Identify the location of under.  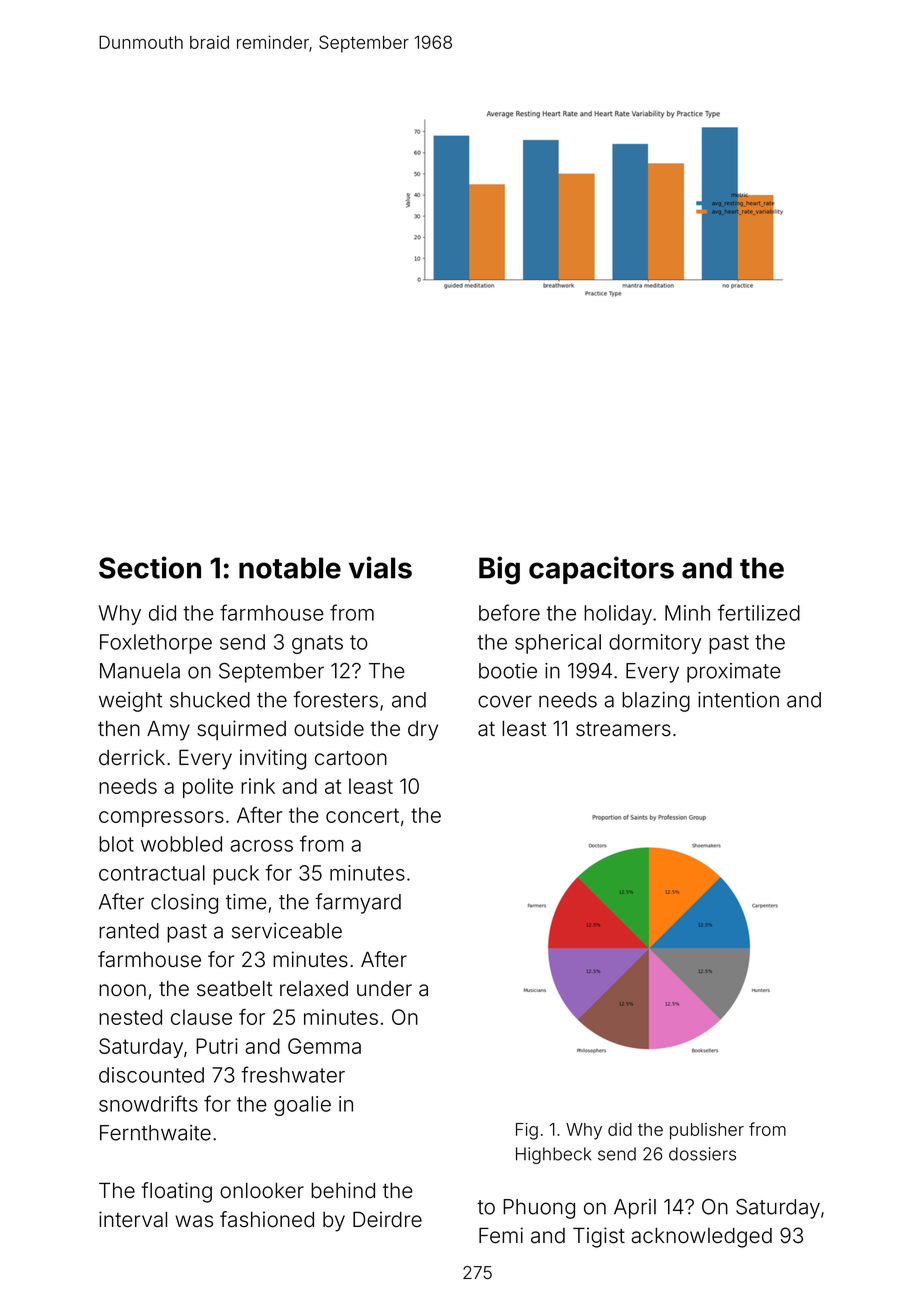
(384, 989).
